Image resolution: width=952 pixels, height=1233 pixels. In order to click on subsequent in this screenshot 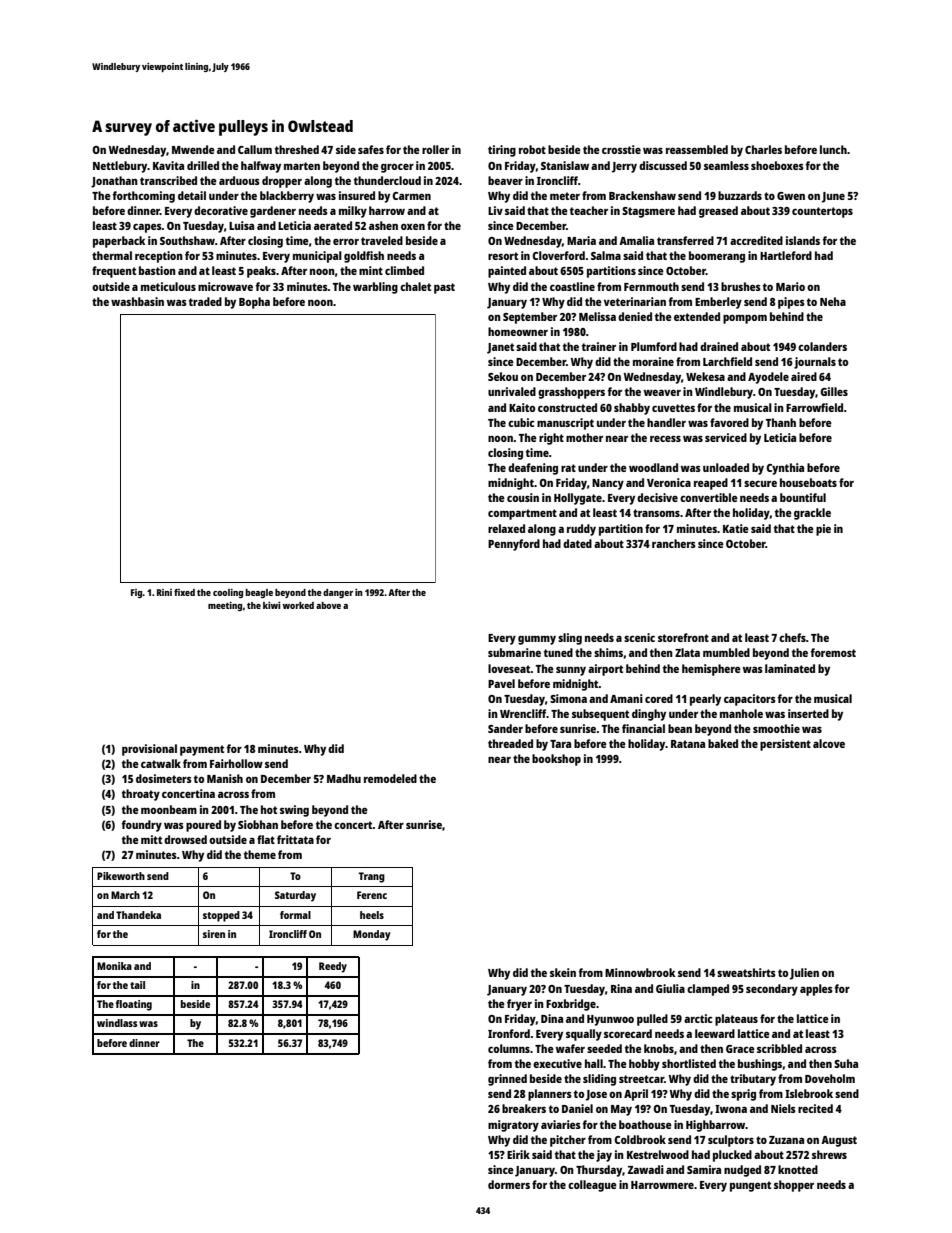, I will do `click(600, 715)`.
